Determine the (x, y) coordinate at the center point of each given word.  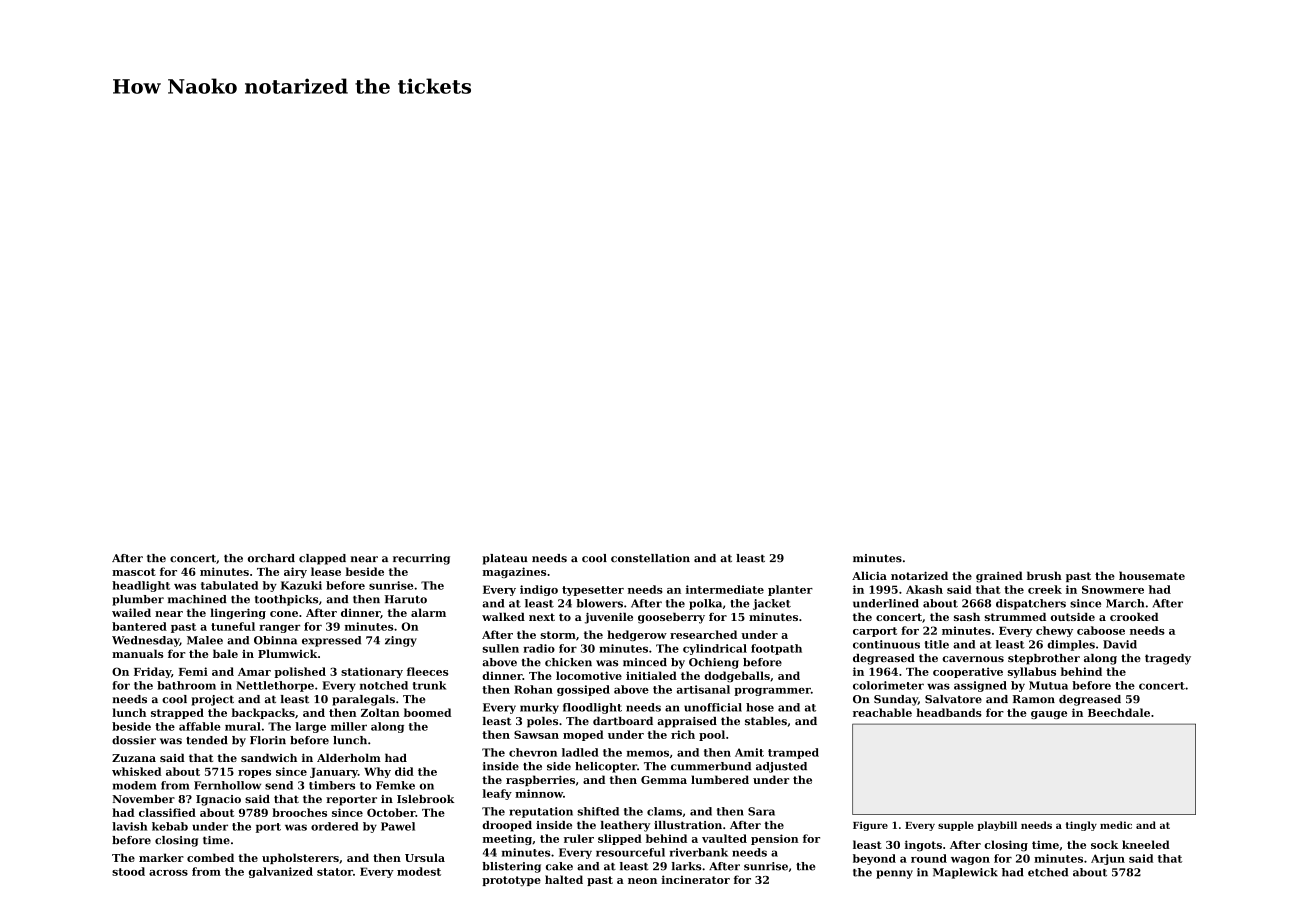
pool (712, 735)
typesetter (593, 591)
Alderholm (349, 757)
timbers (332, 785)
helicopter (606, 767)
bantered (139, 626)
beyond (874, 859)
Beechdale (1119, 712)
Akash (924, 589)
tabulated (229, 585)
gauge (1049, 715)
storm (558, 635)
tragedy (1168, 659)
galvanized (281, 872)
